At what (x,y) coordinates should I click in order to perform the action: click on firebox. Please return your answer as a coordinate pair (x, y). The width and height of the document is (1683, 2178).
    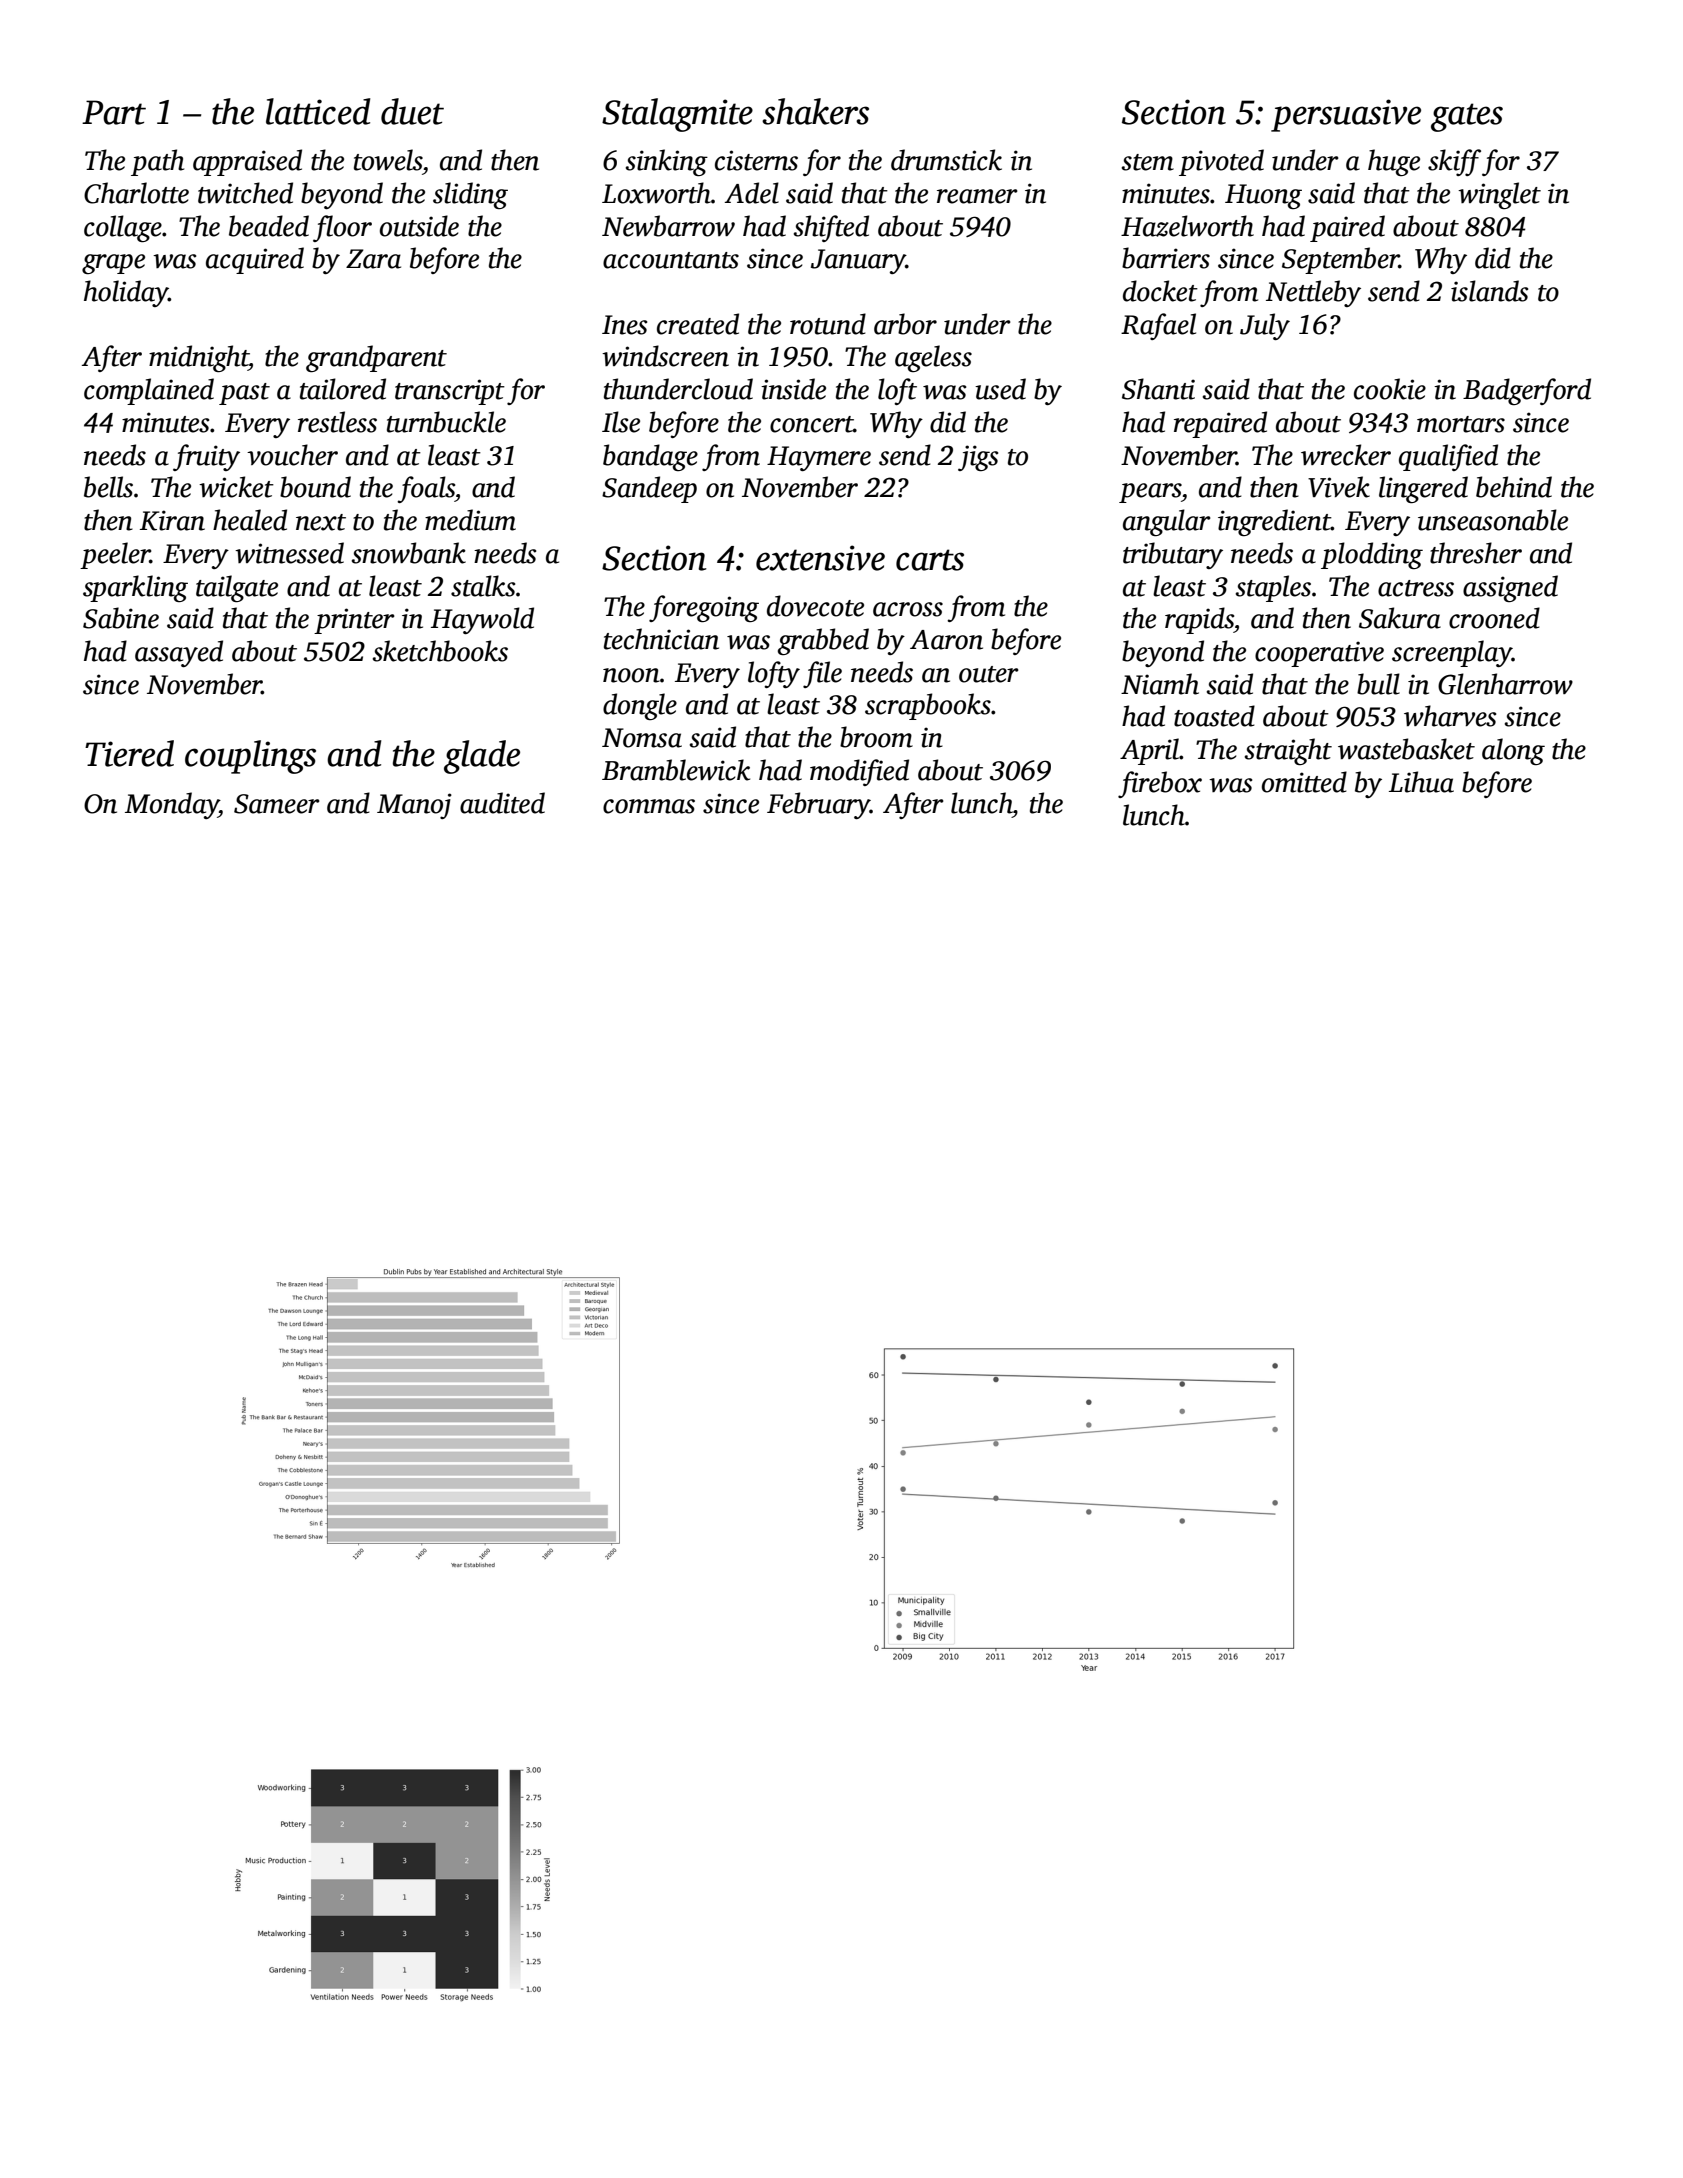
    Looking at the image, I should click on (1160, 784).
